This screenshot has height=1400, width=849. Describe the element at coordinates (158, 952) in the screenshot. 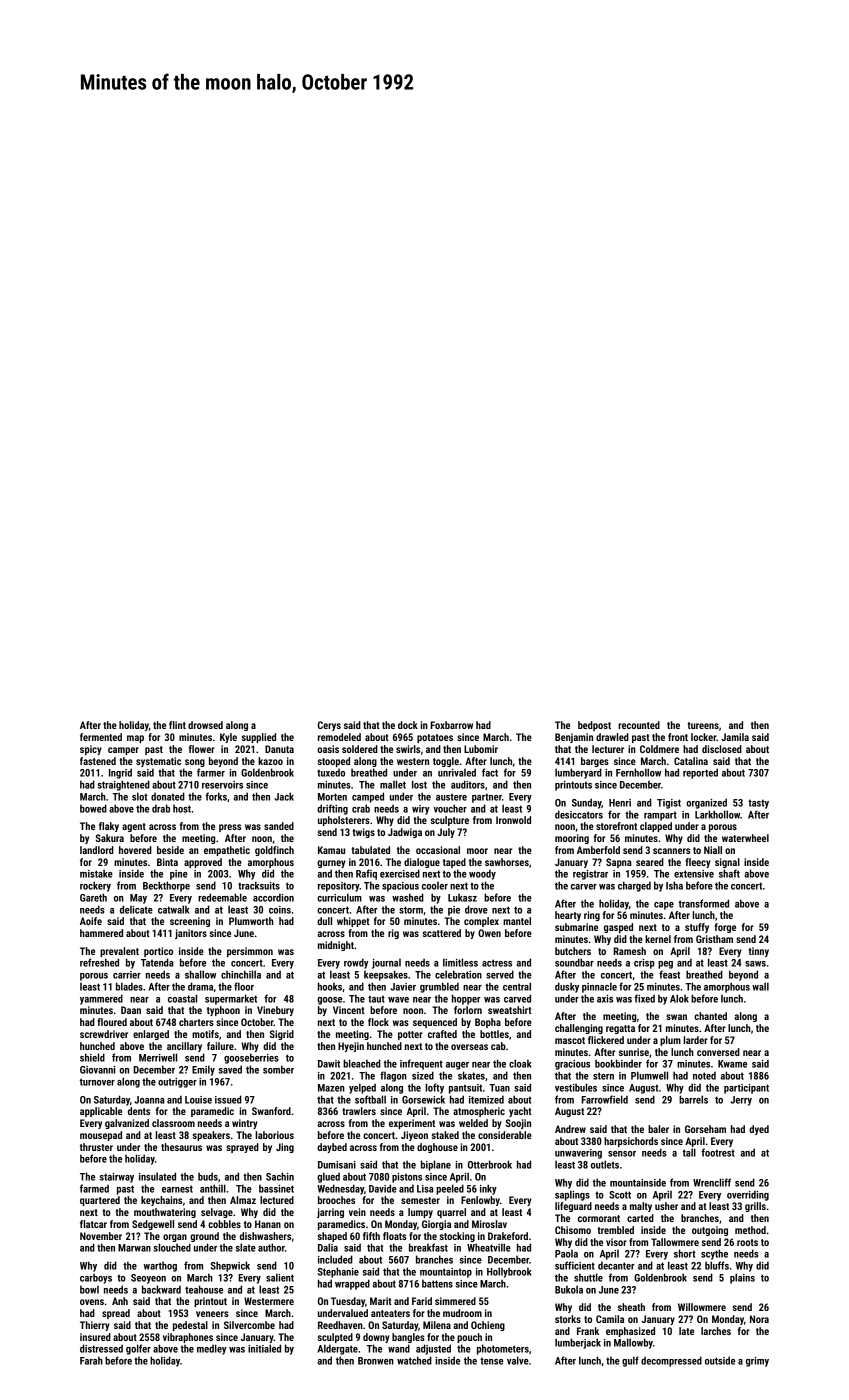

I see `portico` at that location.
